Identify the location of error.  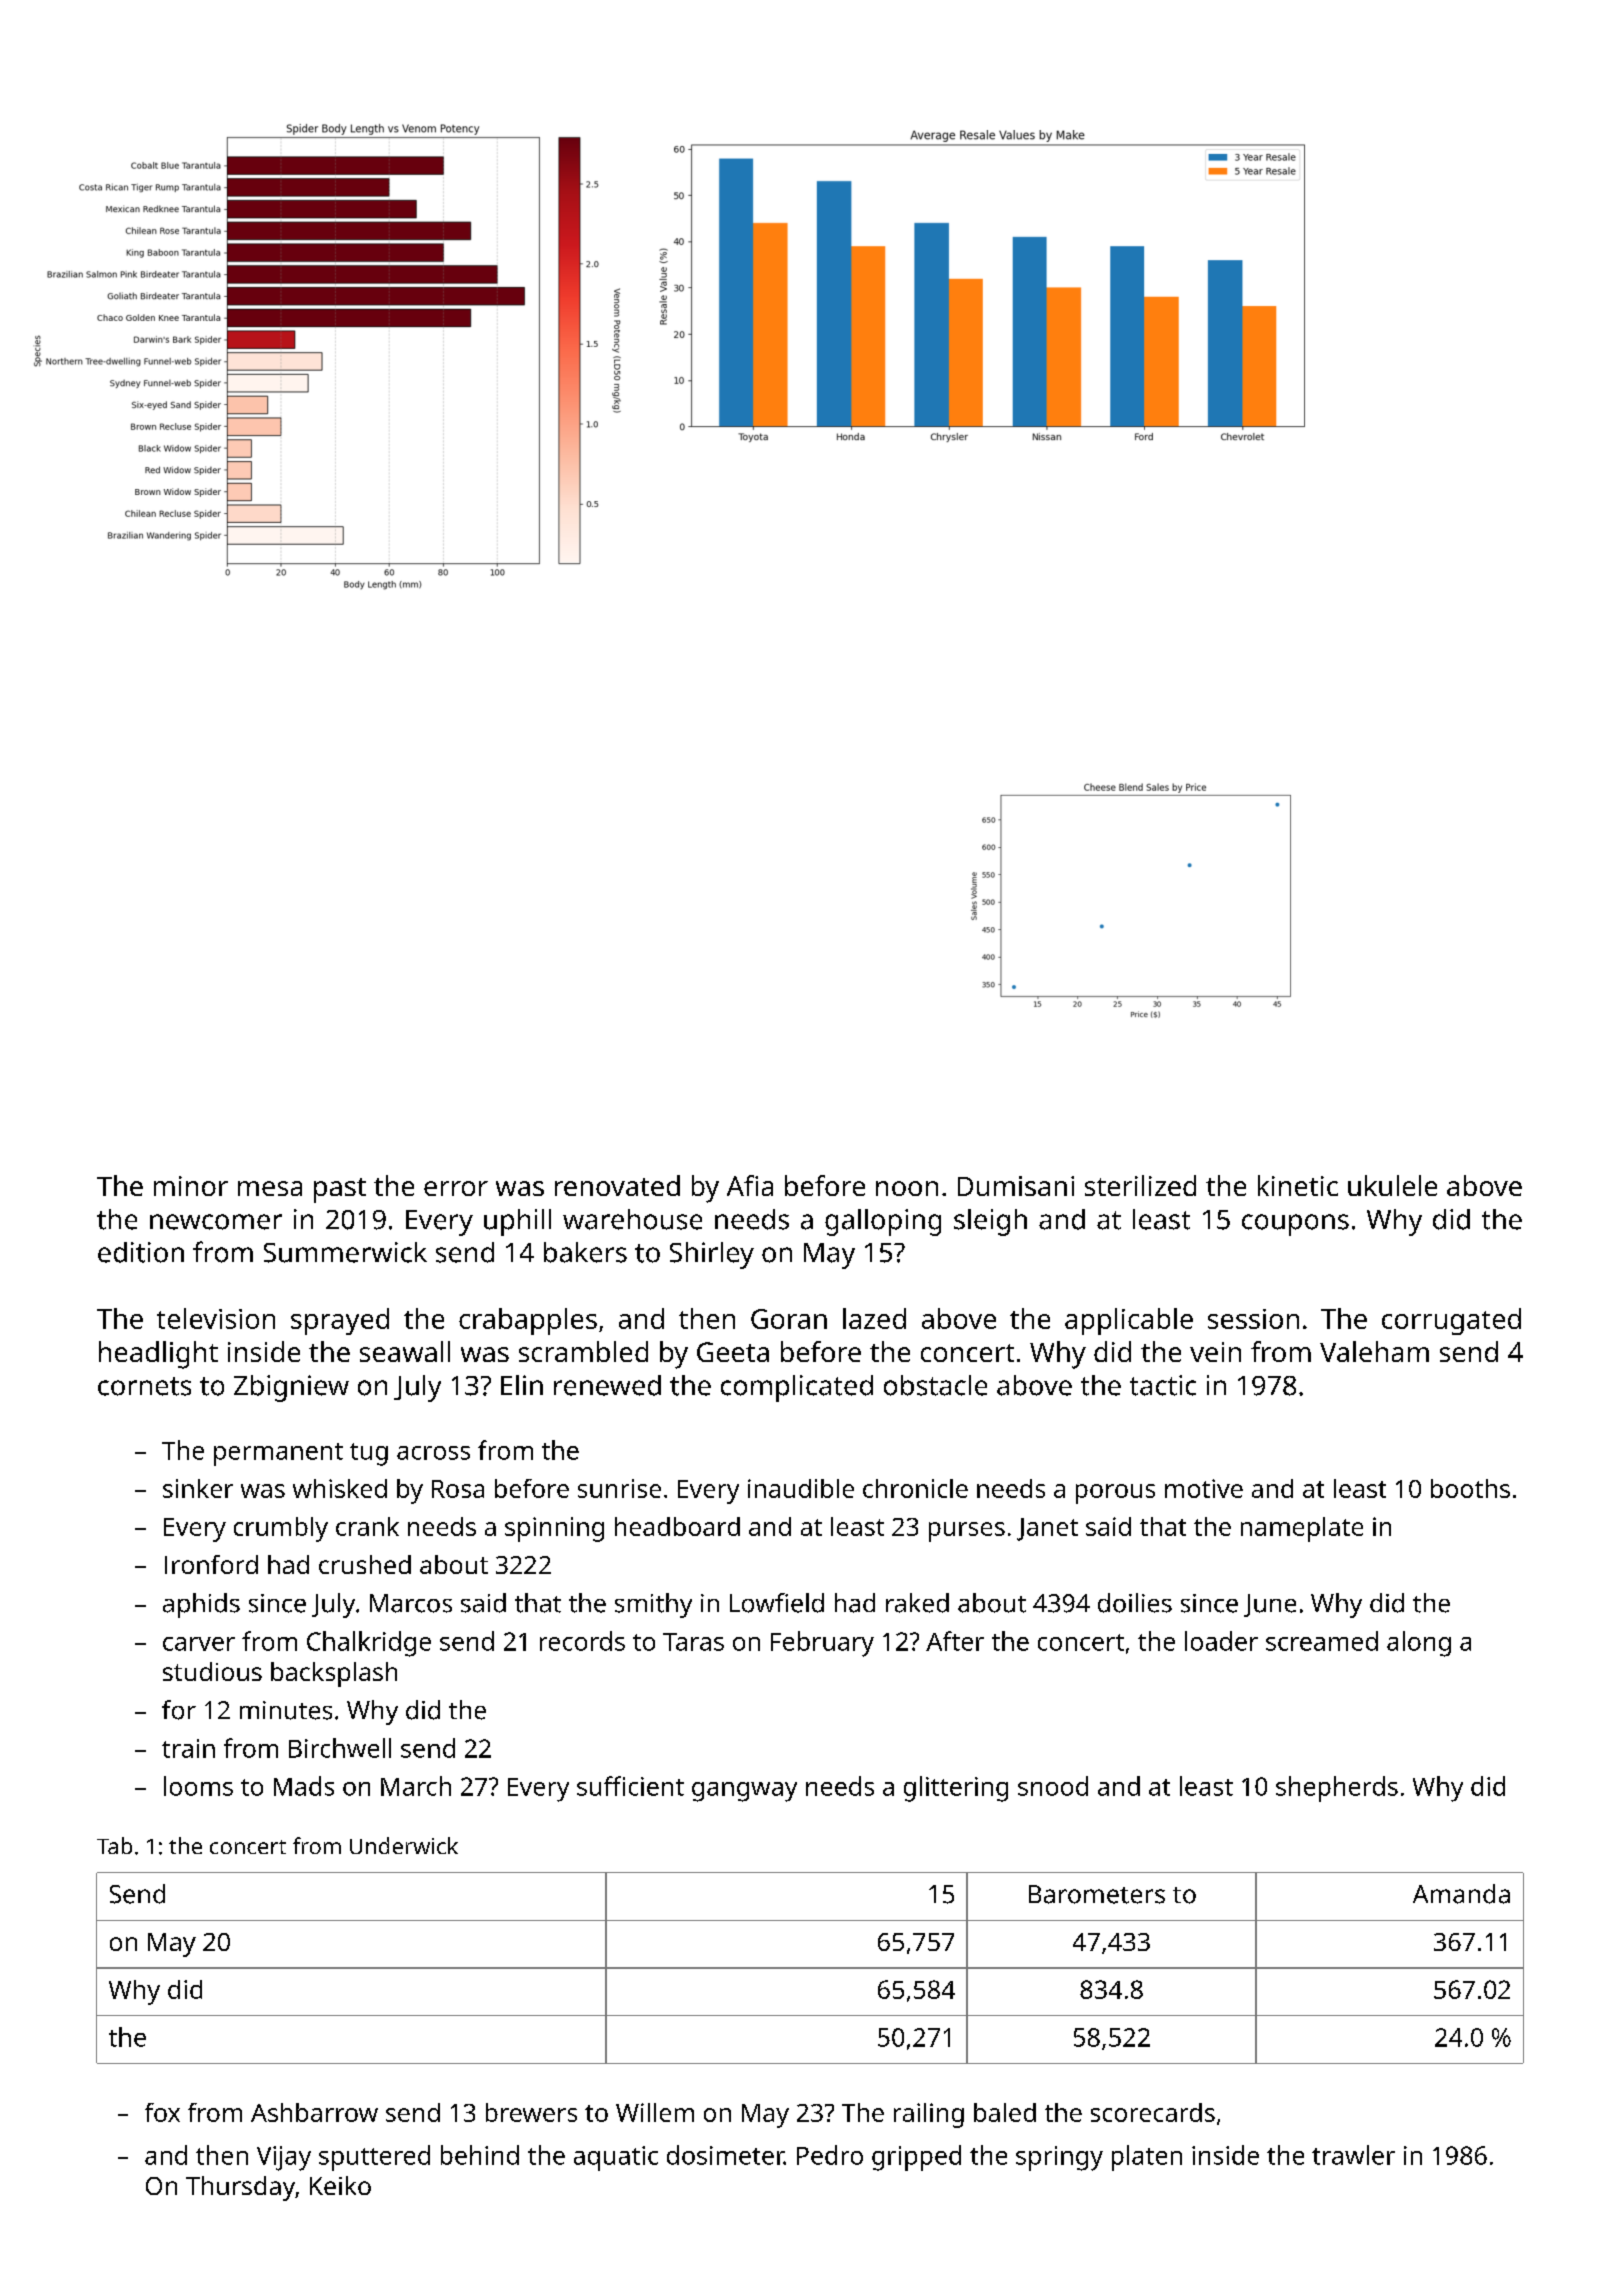
(456, 1188).
